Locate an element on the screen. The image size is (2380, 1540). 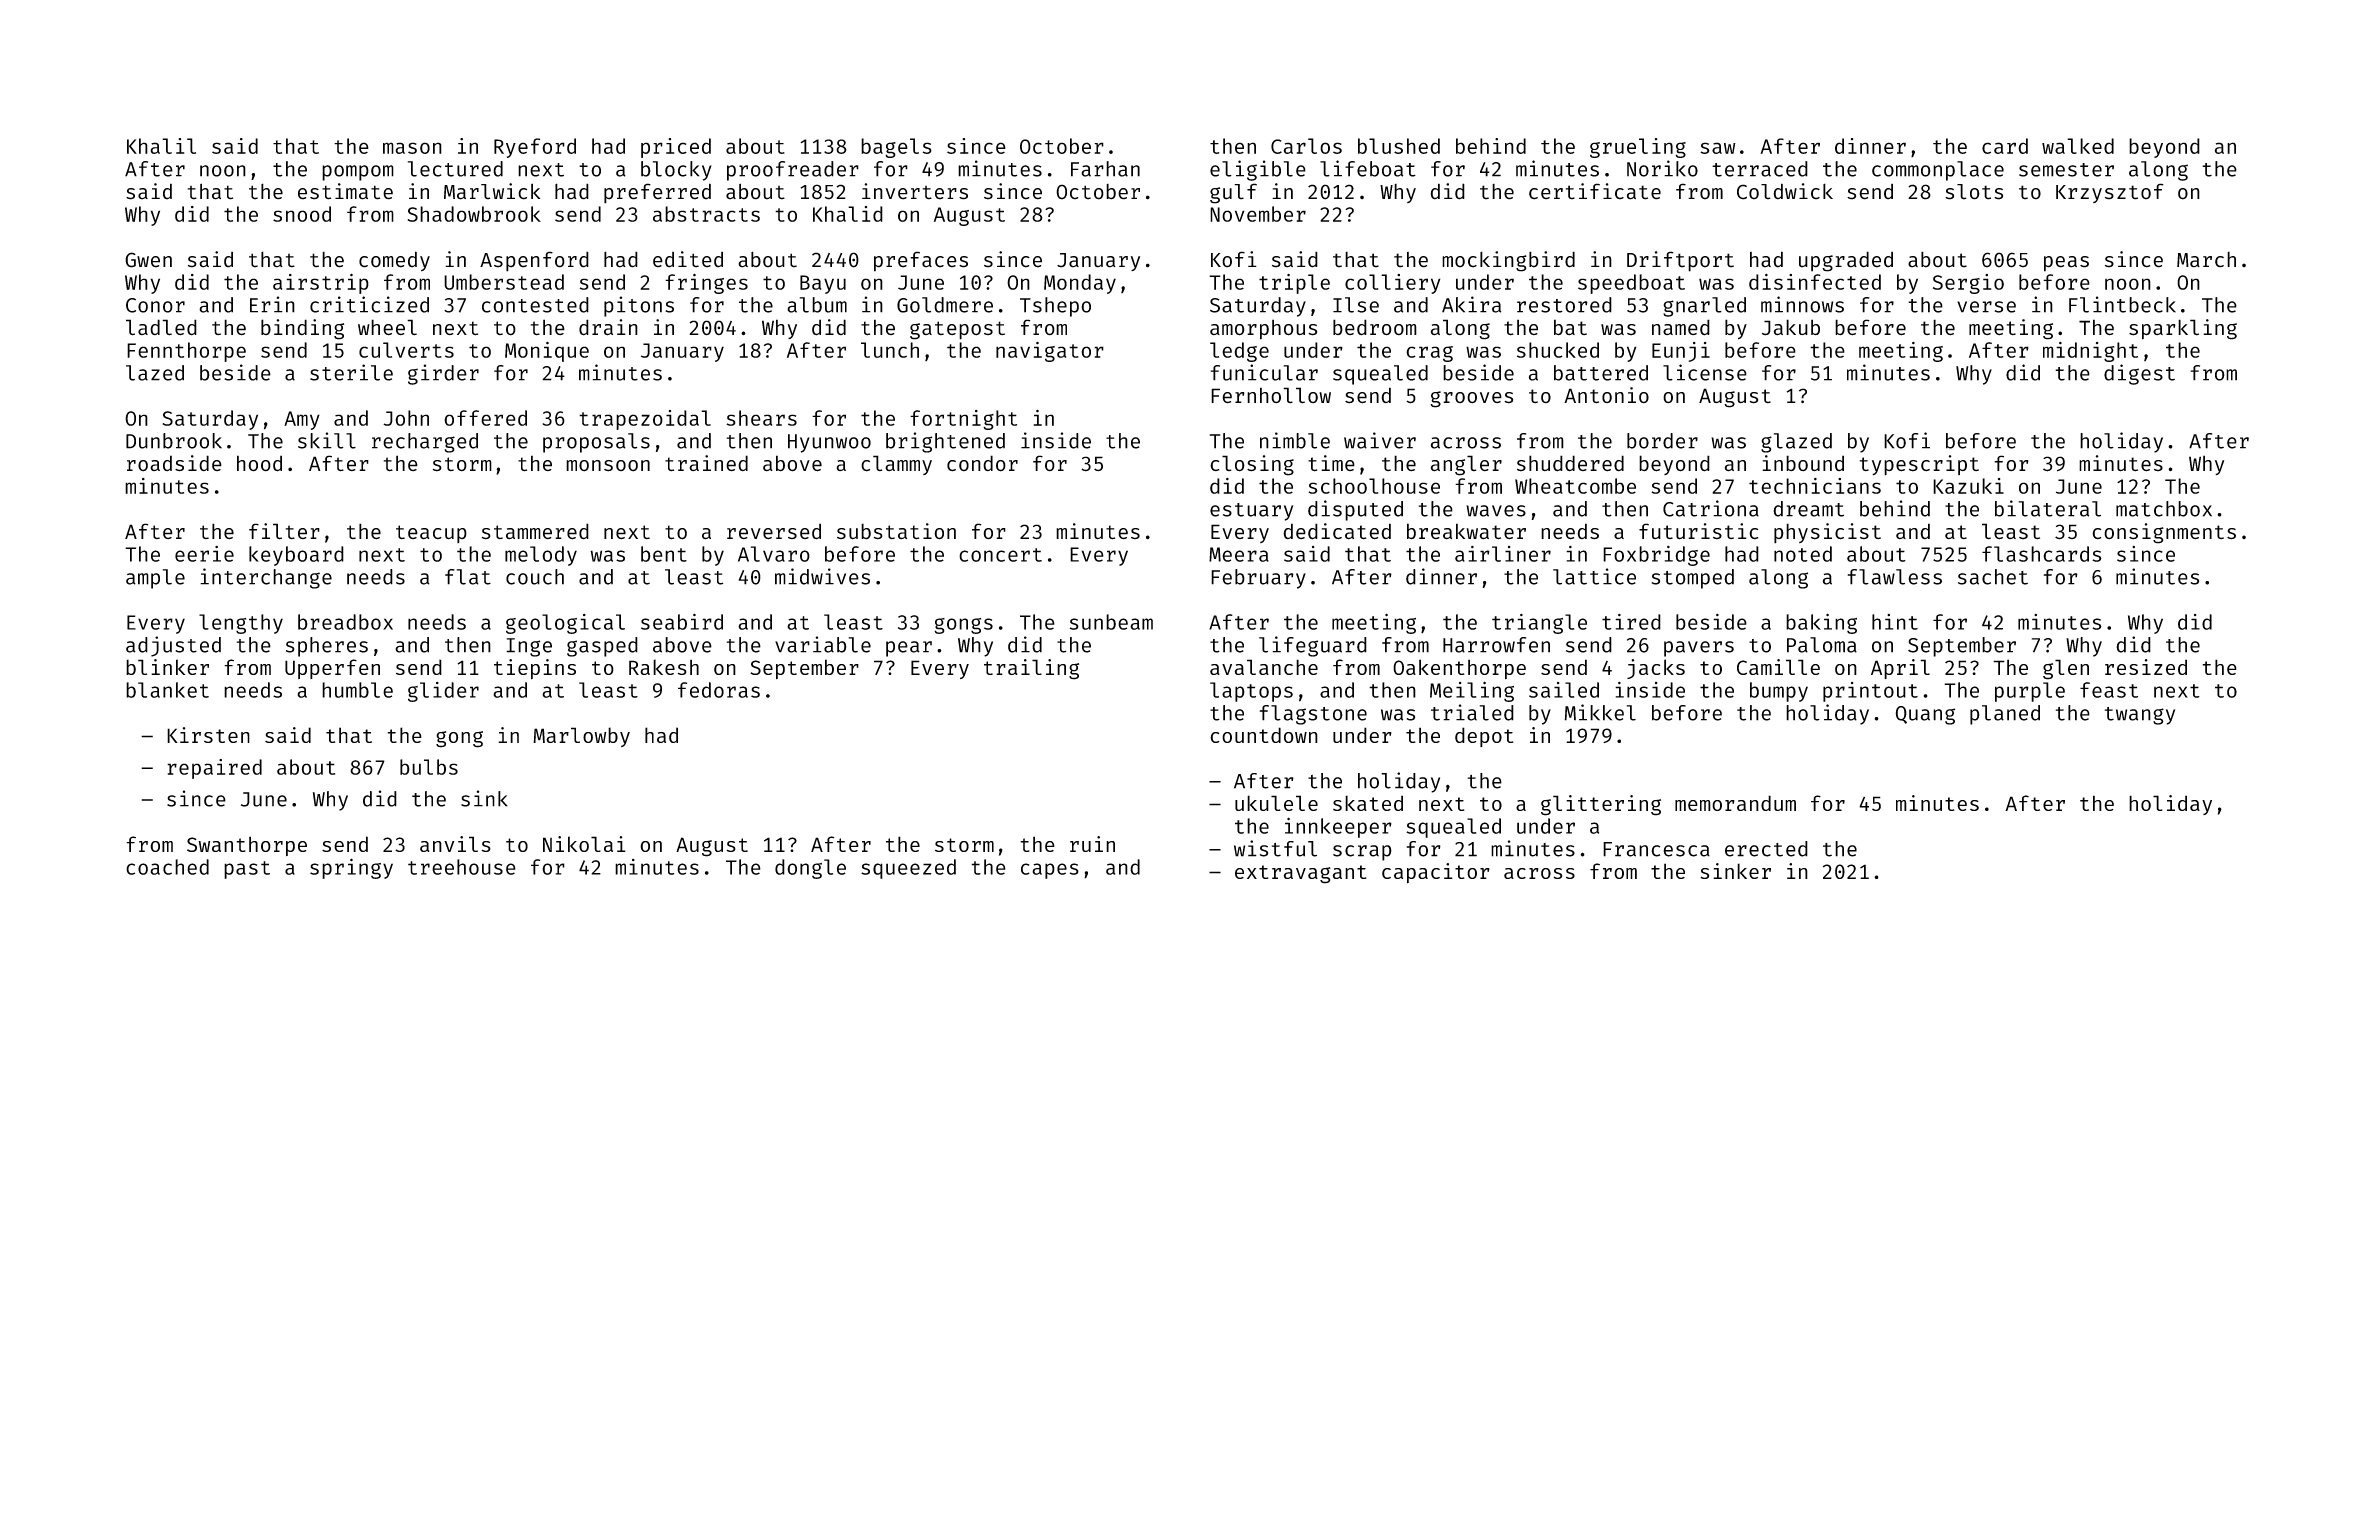
Carlos is located at coordinates (1306, 146).
